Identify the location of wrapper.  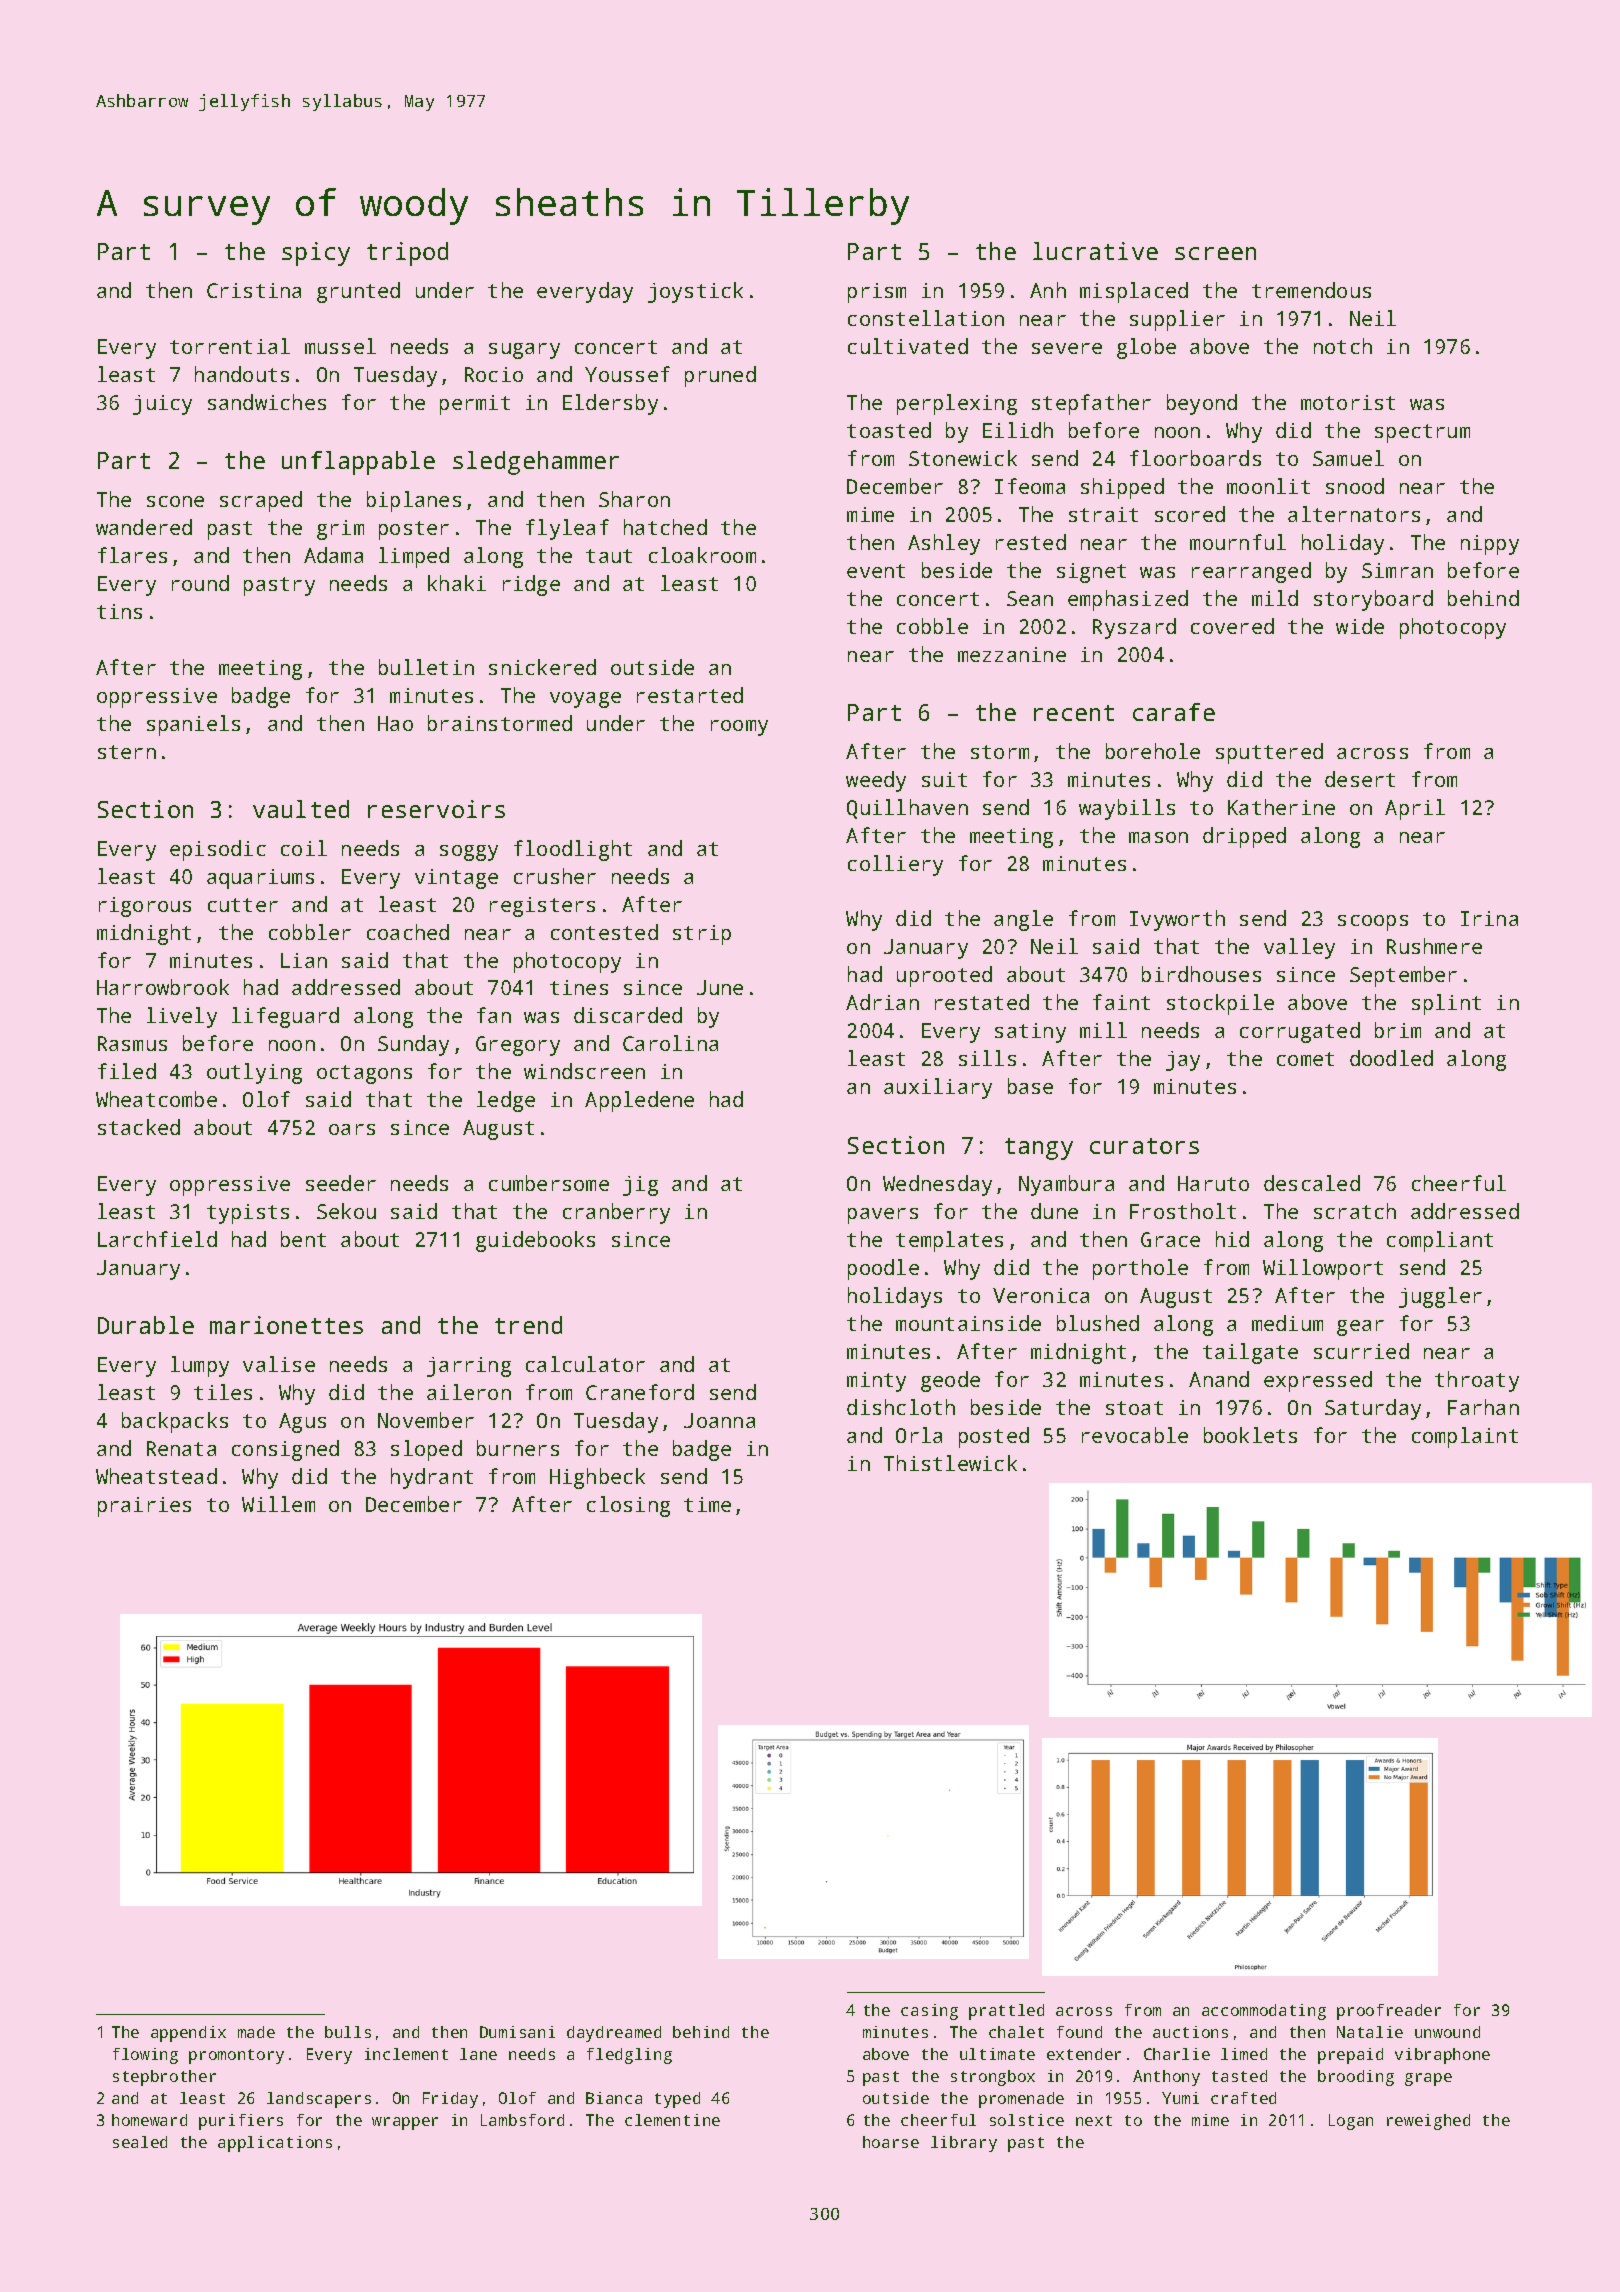
(405, 2123).
